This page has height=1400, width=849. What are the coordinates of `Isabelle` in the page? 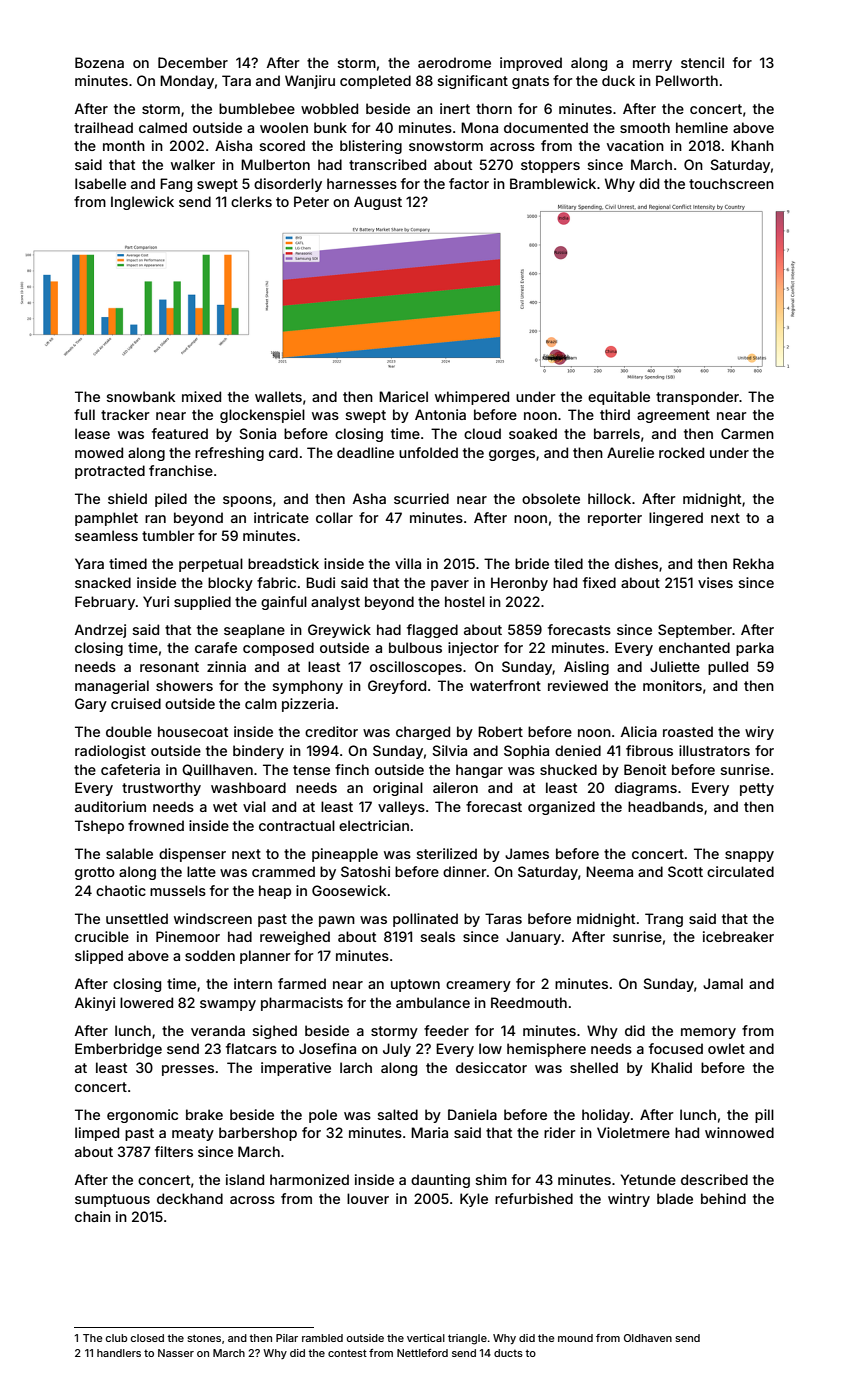 It's located at (100, 183).
